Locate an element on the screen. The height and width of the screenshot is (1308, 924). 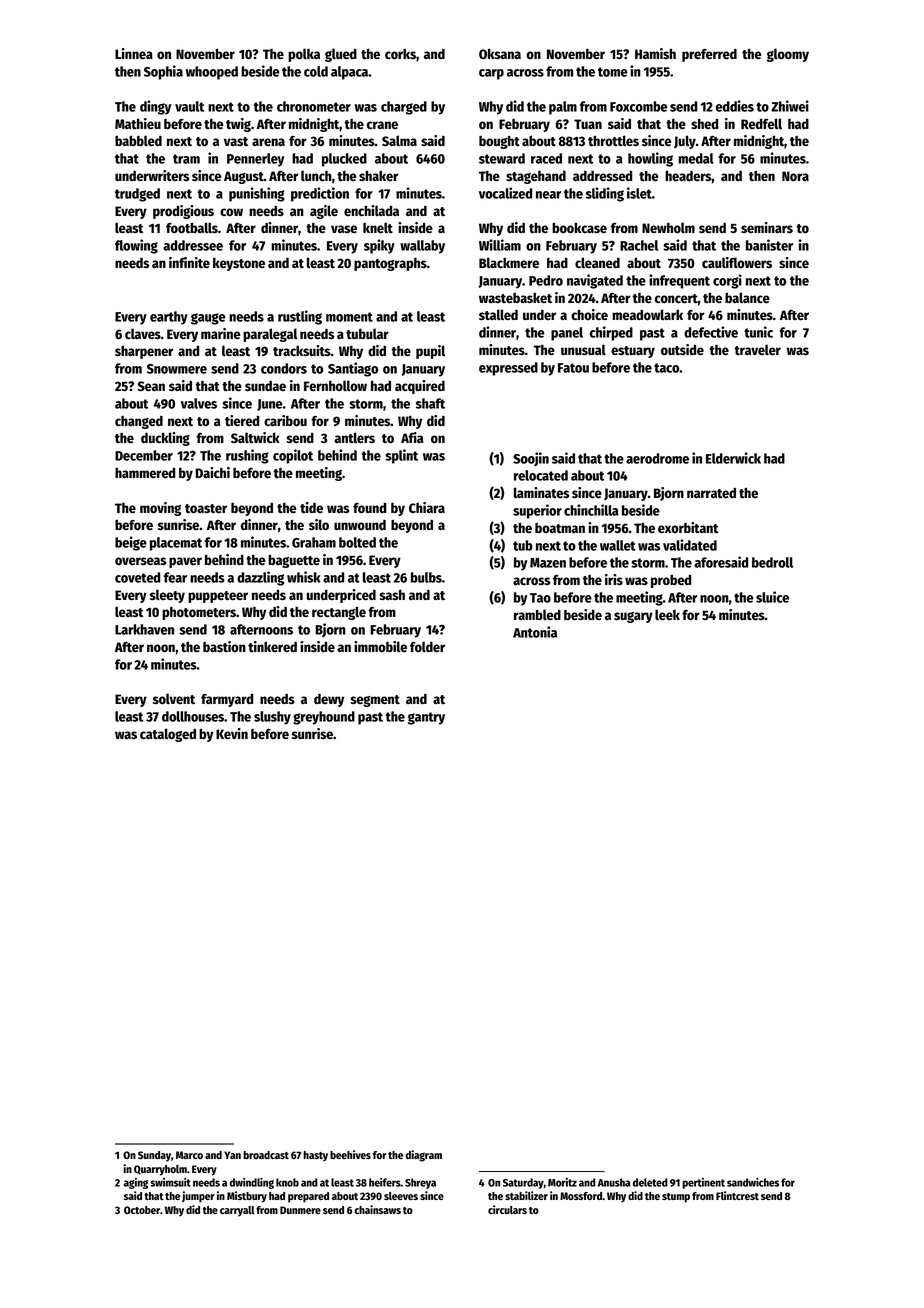
preferred is located at coordinates (709, 55).
